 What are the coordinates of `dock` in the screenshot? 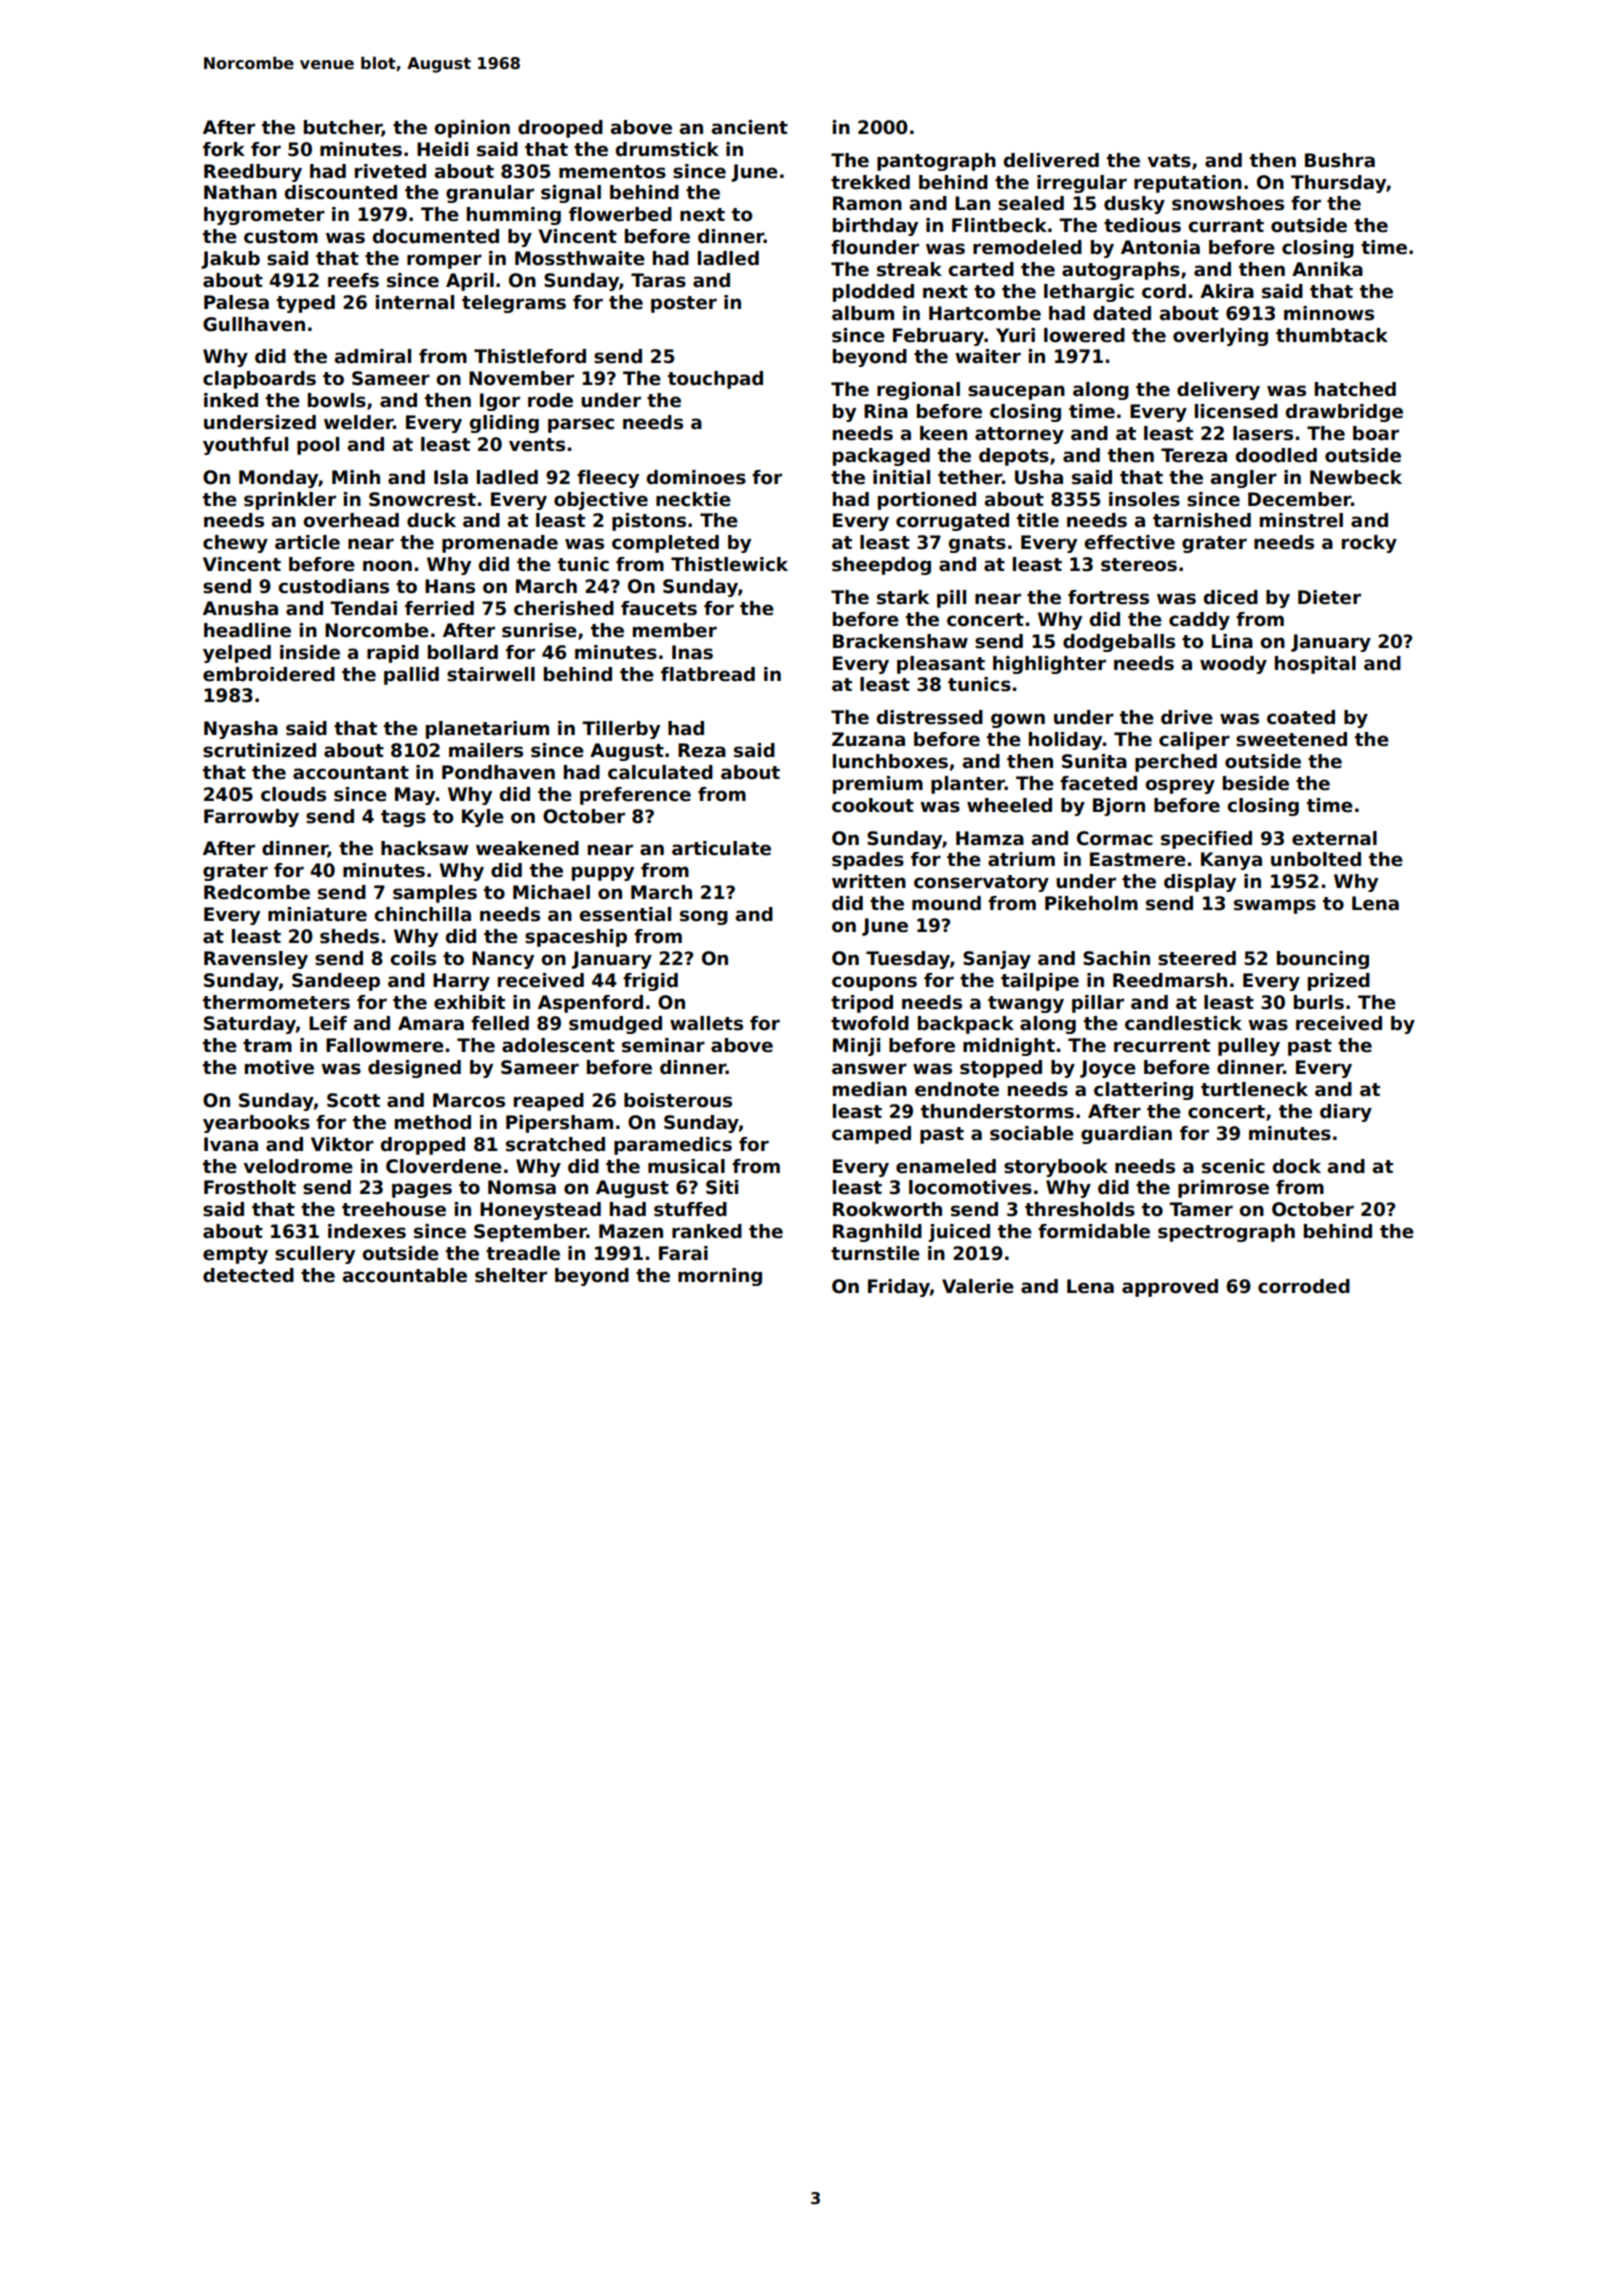 It's located at (1297, 1166).
